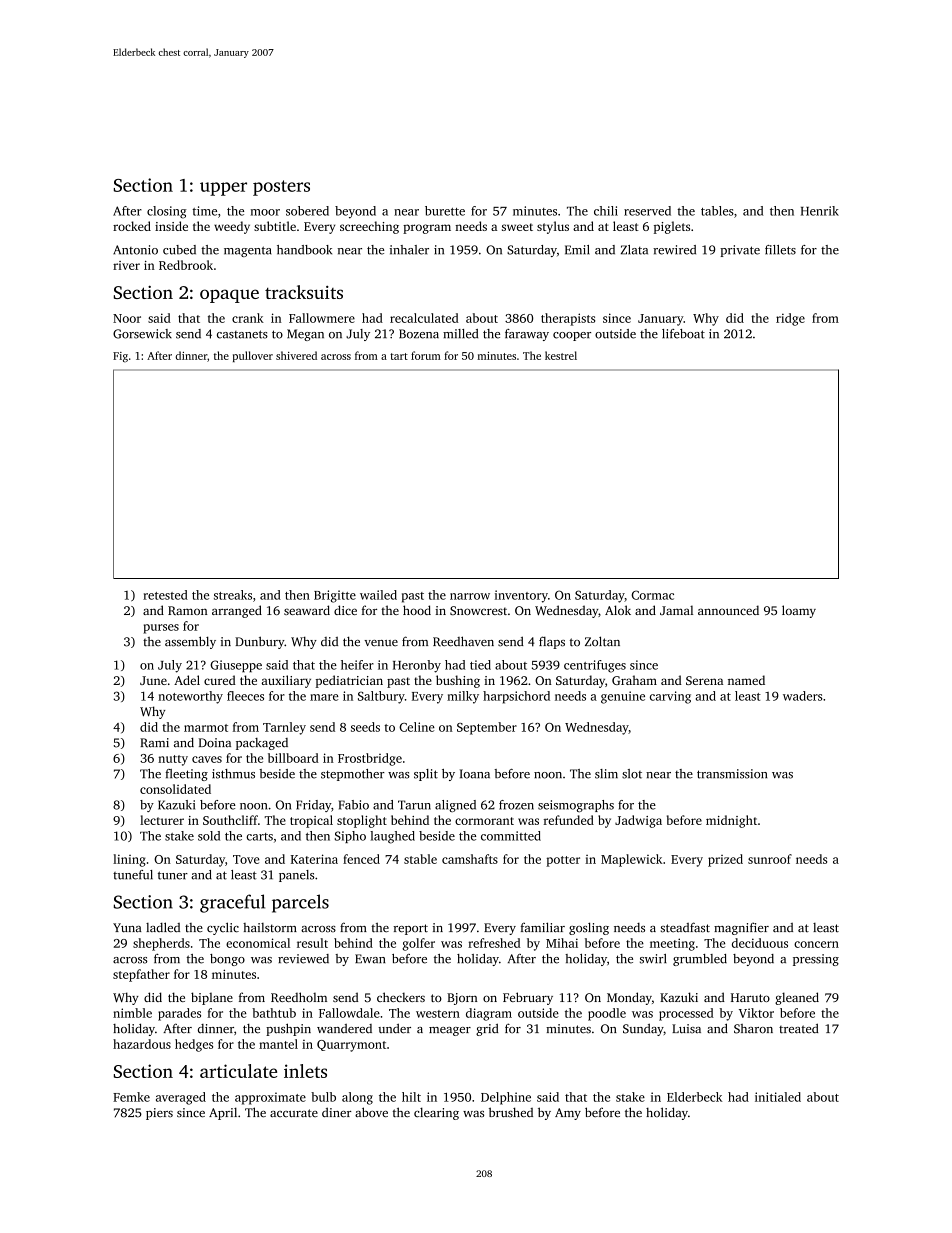 Image resolution: width=952 pixels, height=1233 pixels. I want to click on upper, so click(223, 189).
